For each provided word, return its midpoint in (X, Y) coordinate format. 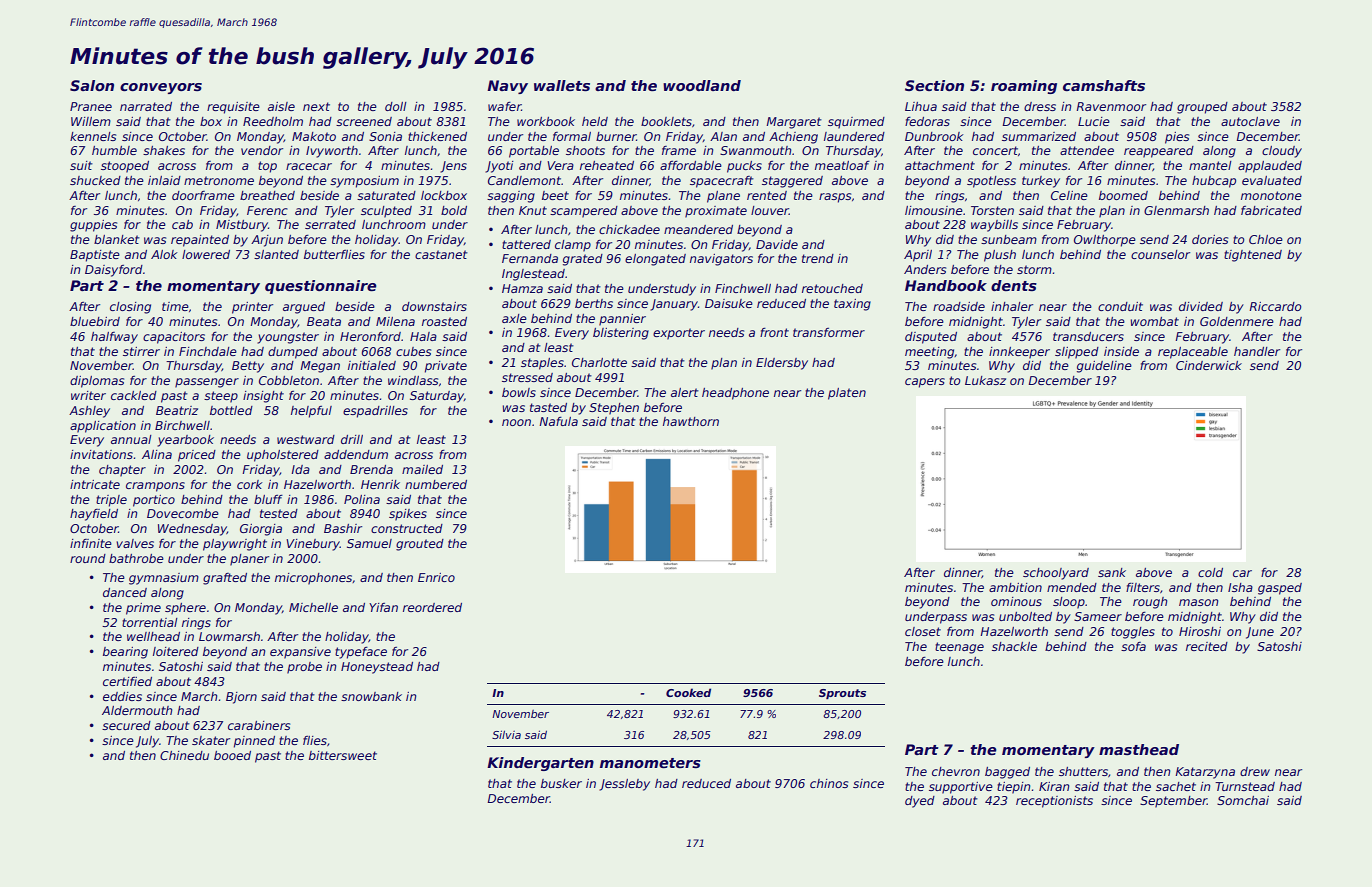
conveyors (161, 88)
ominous (1016, 601)
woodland (702, 85)
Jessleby (624, 785)
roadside (959, 306)
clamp (573, 246)
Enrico (436, 577)
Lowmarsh (229, 636)
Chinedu (184, 755)
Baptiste (95, 256)
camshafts (1104, 85)
